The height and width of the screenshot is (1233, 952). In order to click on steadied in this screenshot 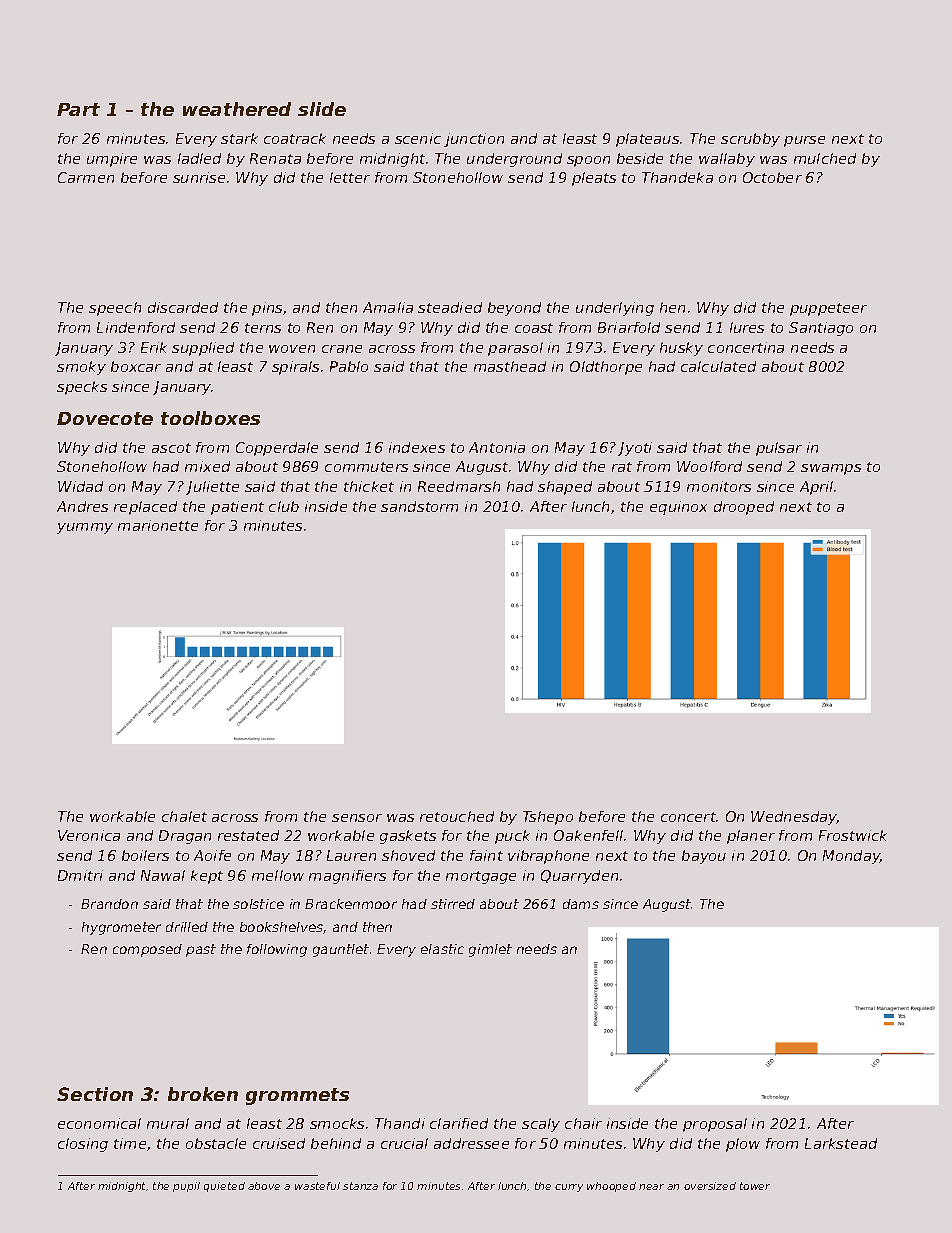, I will do `click(450, 307)`.
